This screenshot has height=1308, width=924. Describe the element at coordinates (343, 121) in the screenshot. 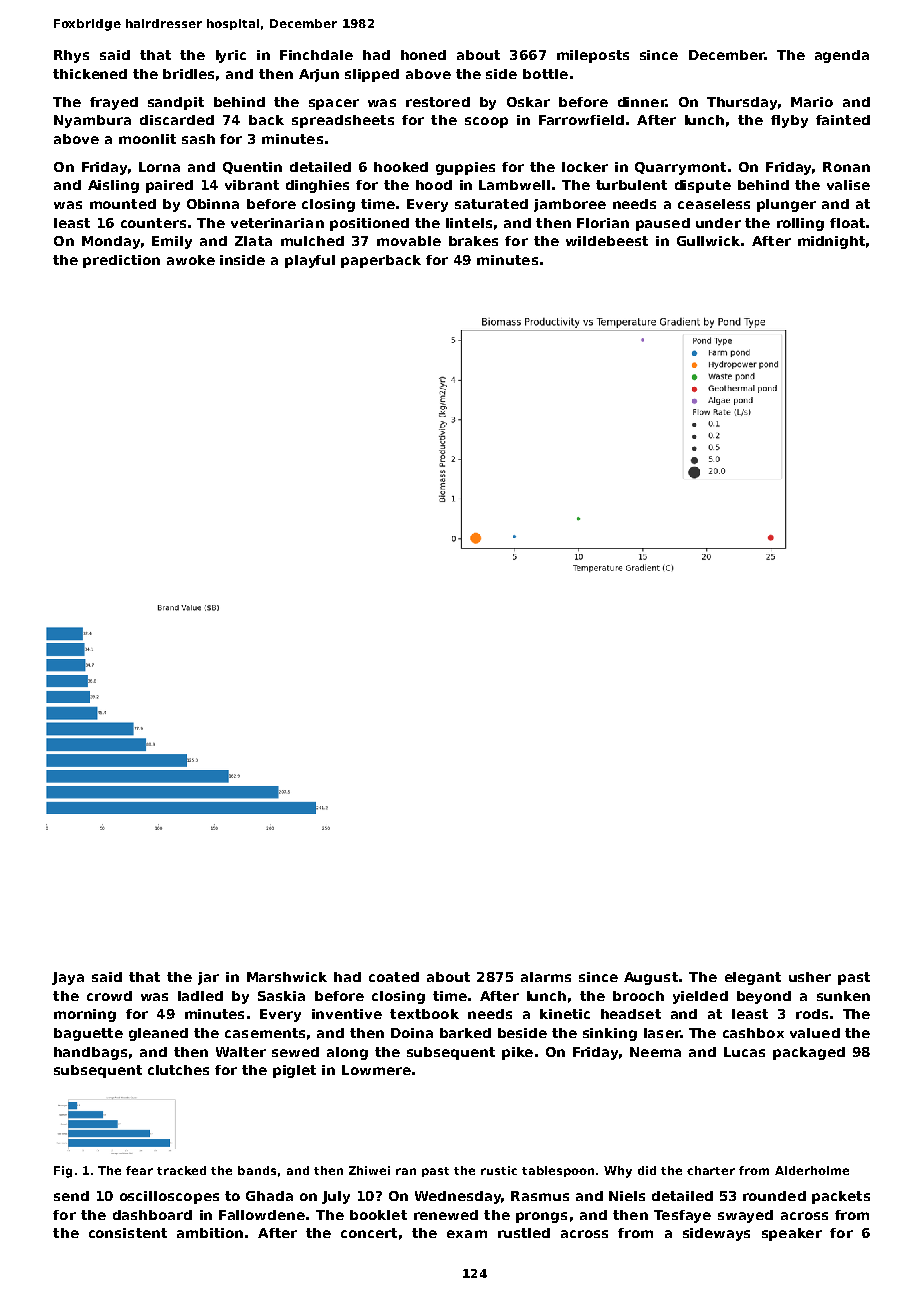

I see `spreadsheets` at that location.
